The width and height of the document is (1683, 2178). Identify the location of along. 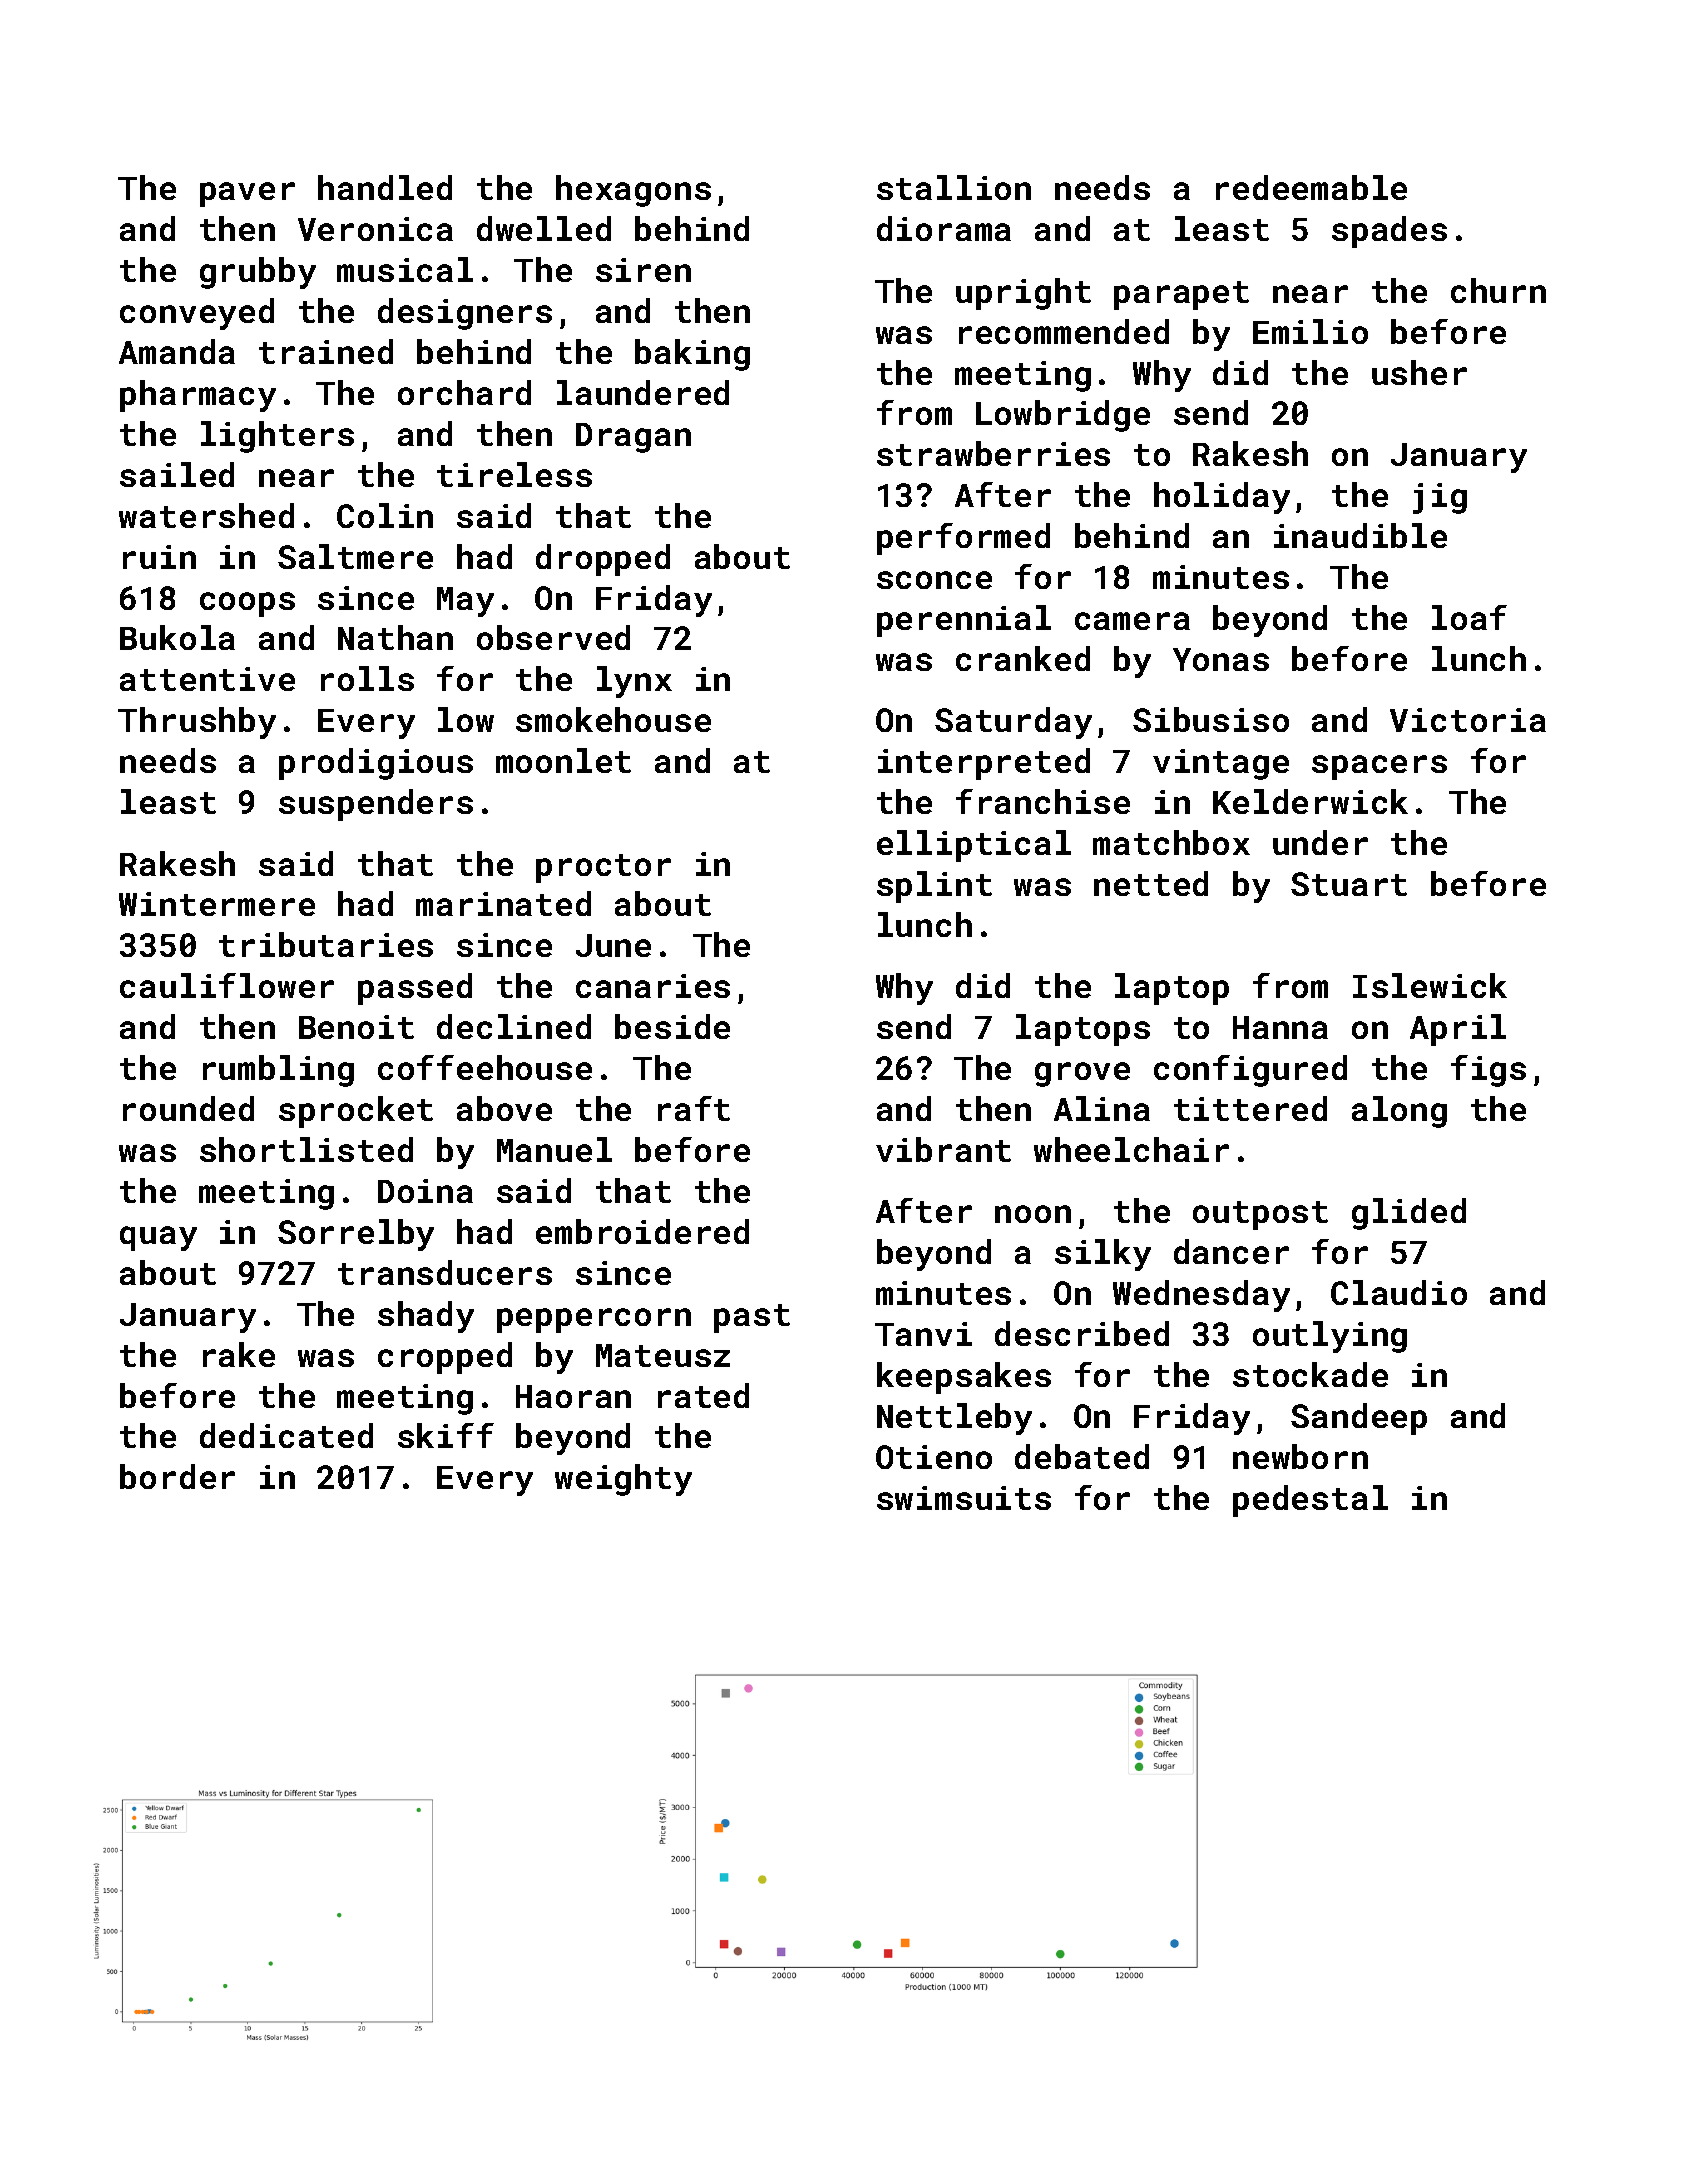
(1399, 1112).
